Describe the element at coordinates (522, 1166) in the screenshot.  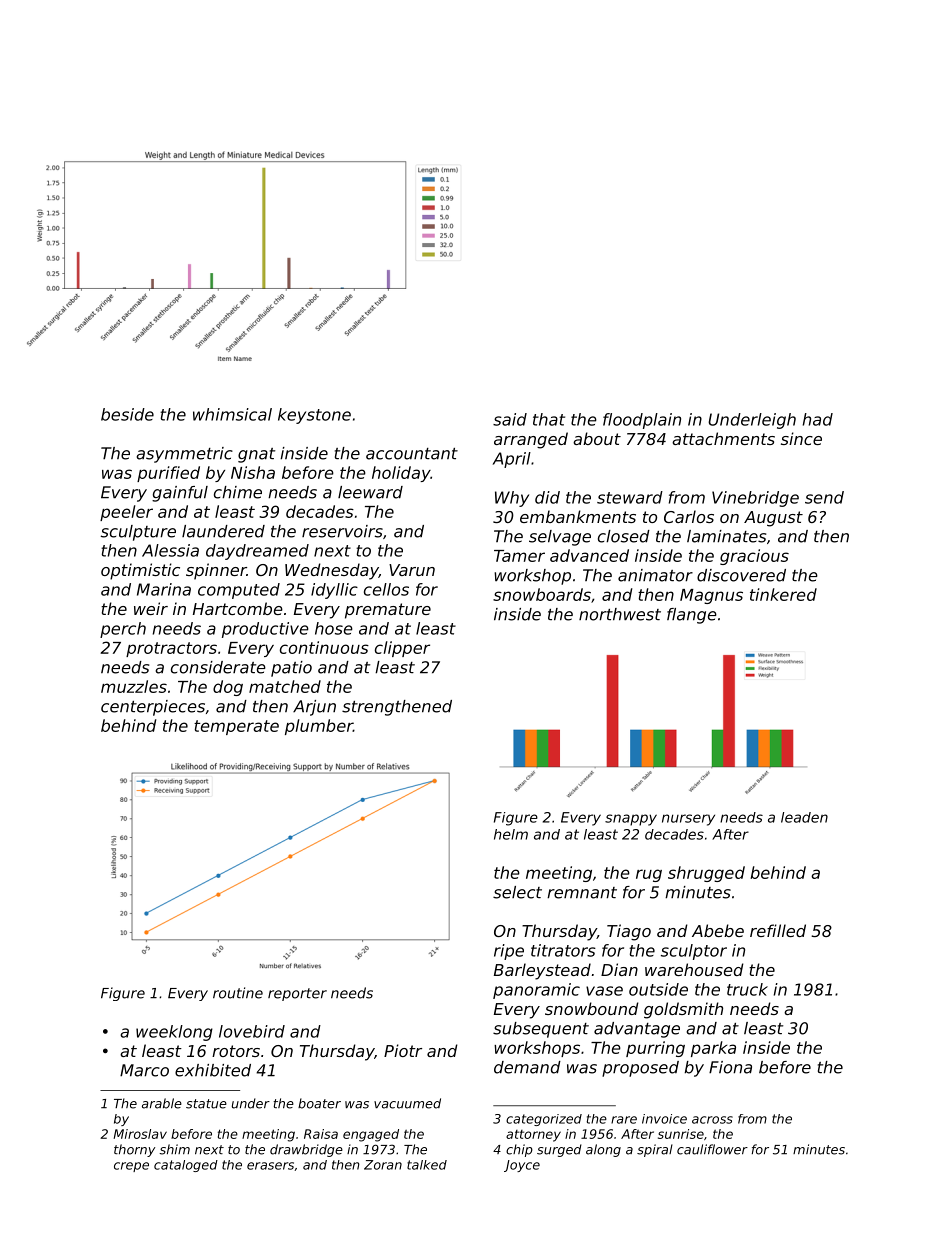
I see `Joyce` at that location.
